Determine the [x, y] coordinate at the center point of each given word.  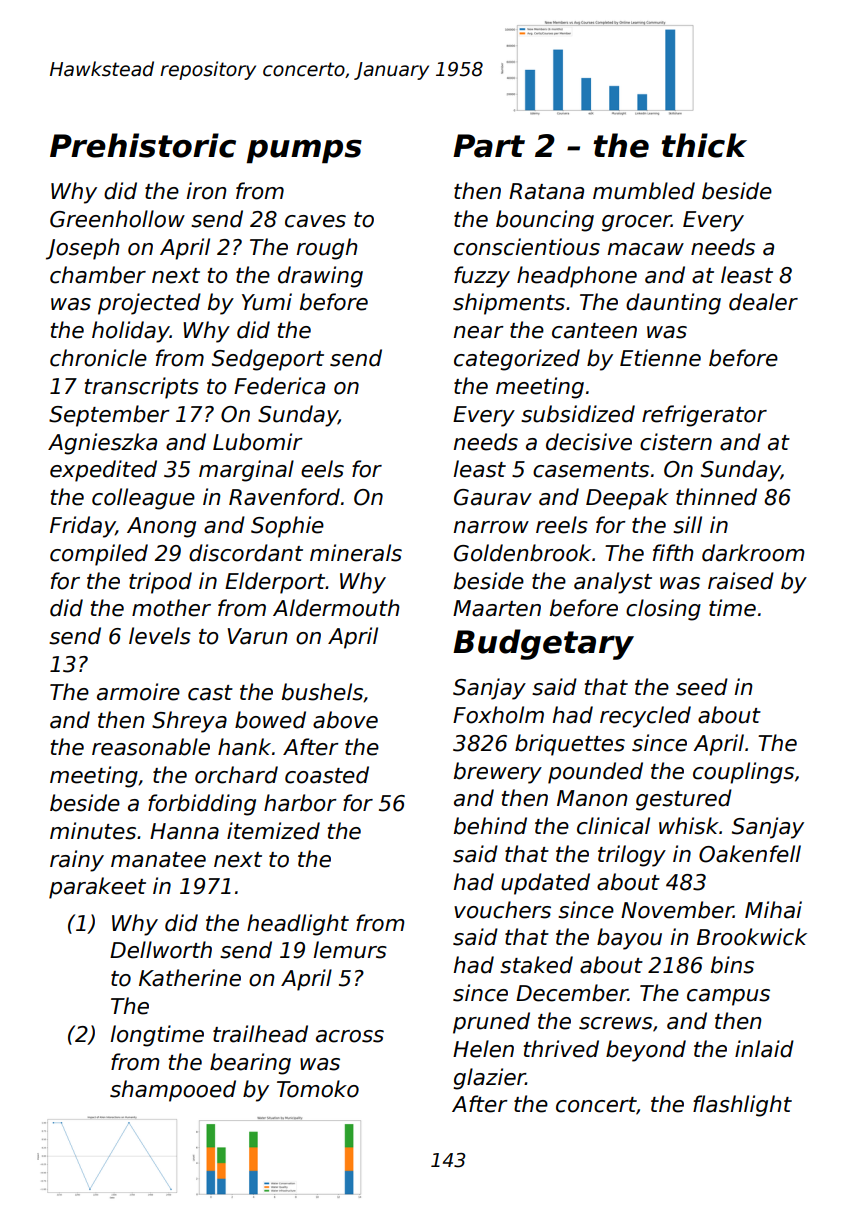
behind [490, 826]
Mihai [773, 910]
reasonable [151, 747]
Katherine [190, 978]
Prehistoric [143, 145]
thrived [561, 1049]
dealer [763, 302]
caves [315, 221]
